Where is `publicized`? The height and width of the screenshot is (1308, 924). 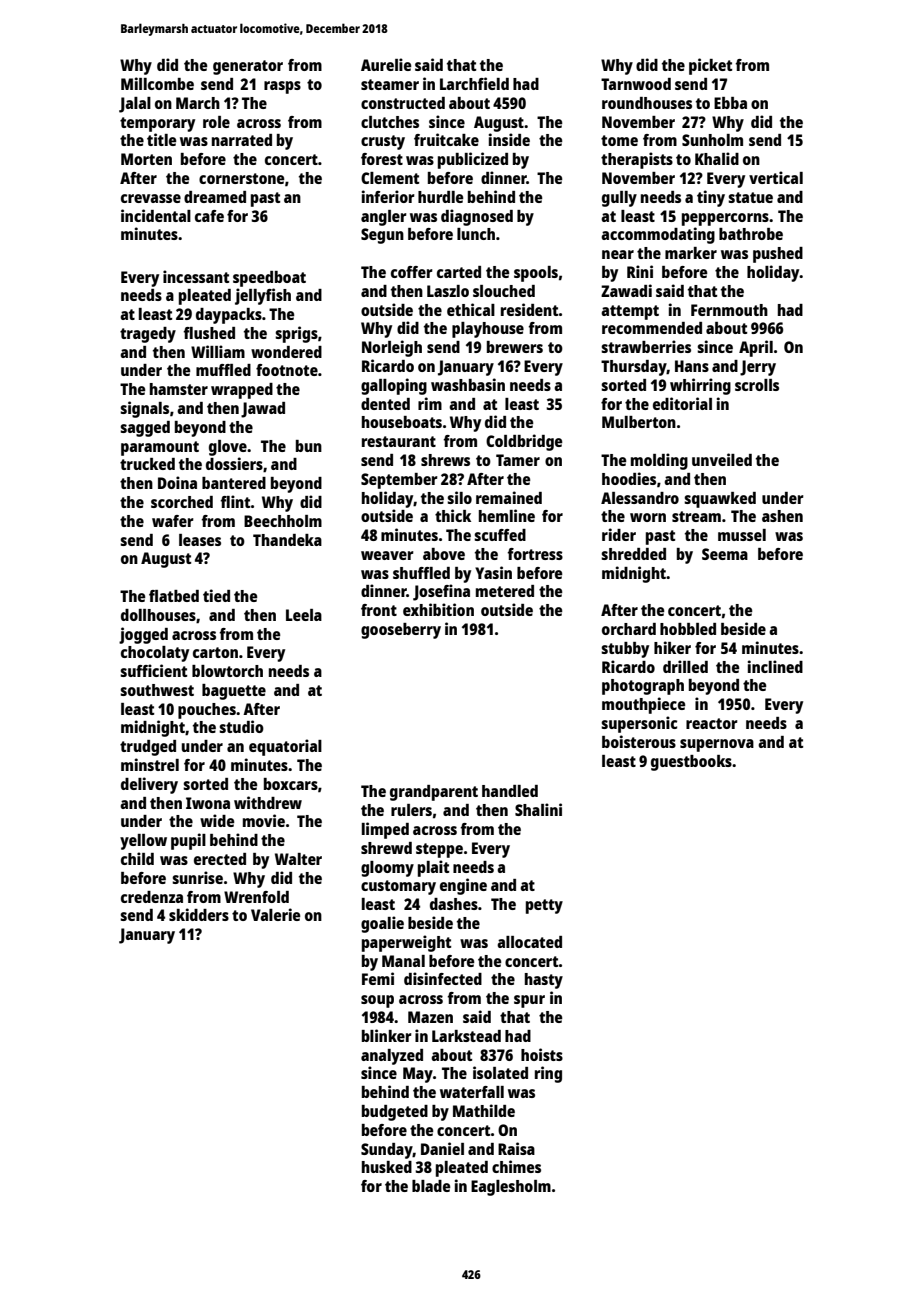 publicized is located at coordinates (473, 160).
